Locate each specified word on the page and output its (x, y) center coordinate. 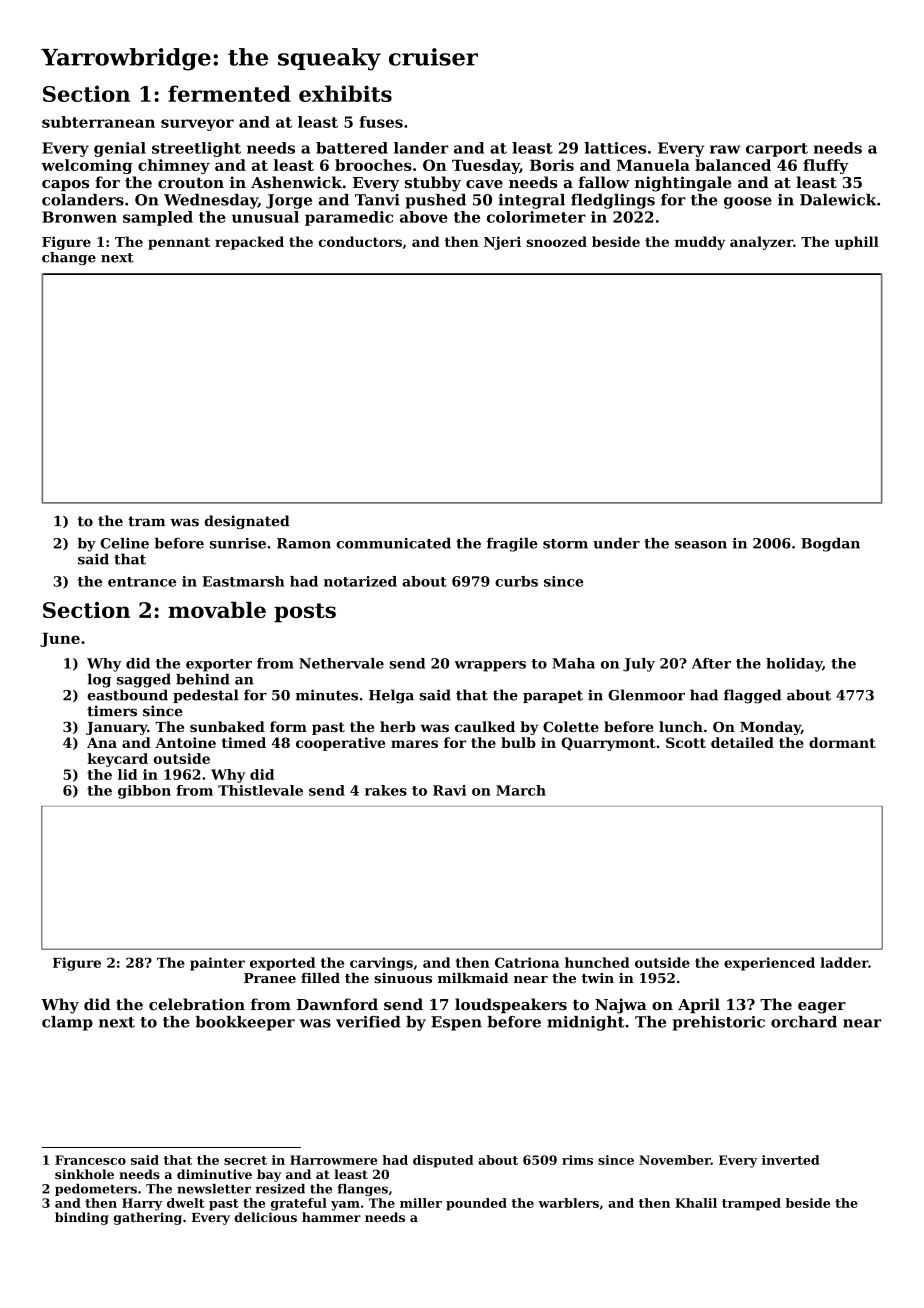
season (701, 545)
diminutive (214, 1174)
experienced (769, 964)
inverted (791, 1160)
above (424, 217)
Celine (124, 543)
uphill (857, 243)
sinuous (403, 978)
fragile (512, 545)
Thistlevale (260, 790)
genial (120, 149)
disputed (443, 1161)
